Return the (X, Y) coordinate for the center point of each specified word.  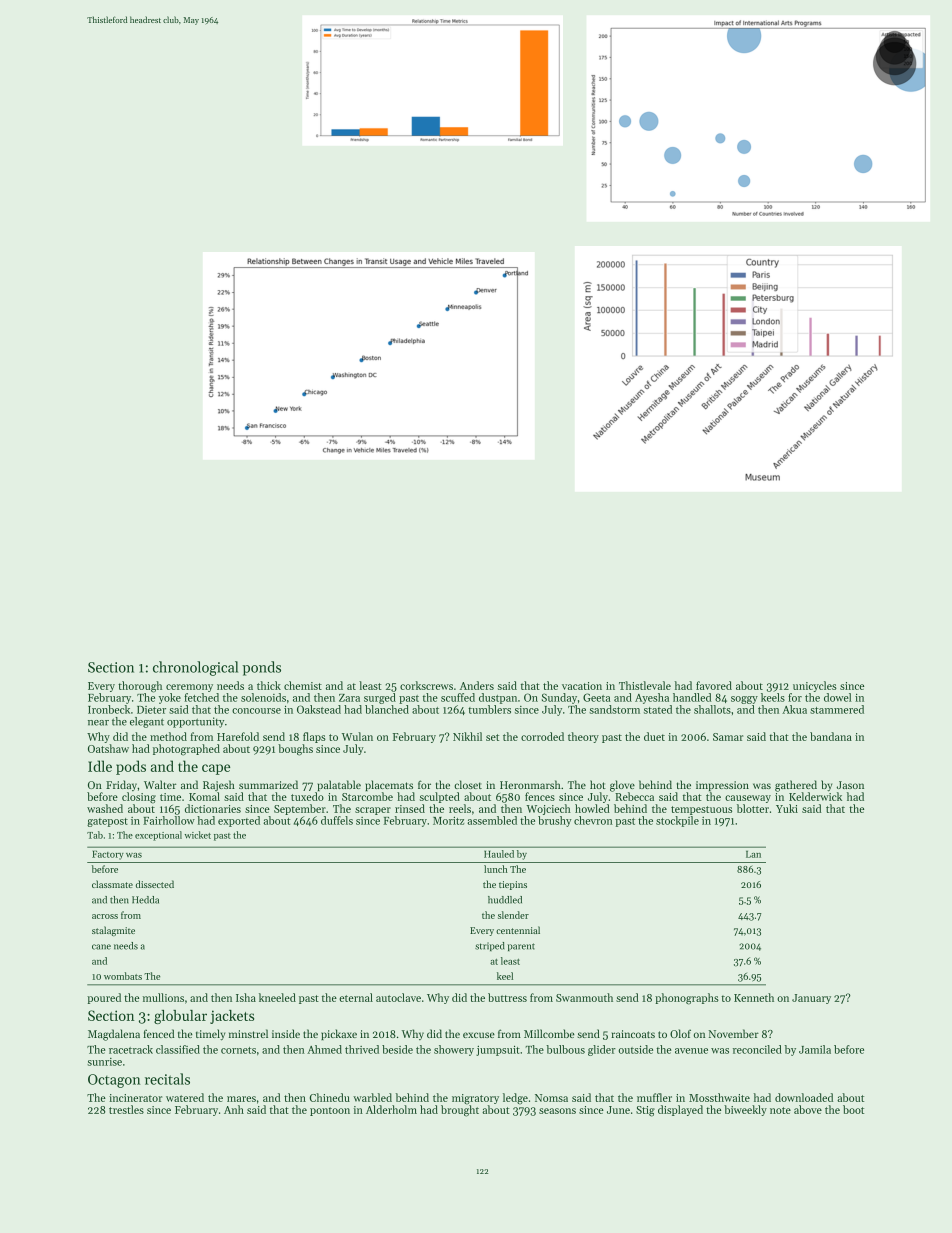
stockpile (677, 821)
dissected (155, 884)
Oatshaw (108, 748)
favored (714, 685)
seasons (557, 1111)
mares (241, 1099)
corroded (542, 736)
